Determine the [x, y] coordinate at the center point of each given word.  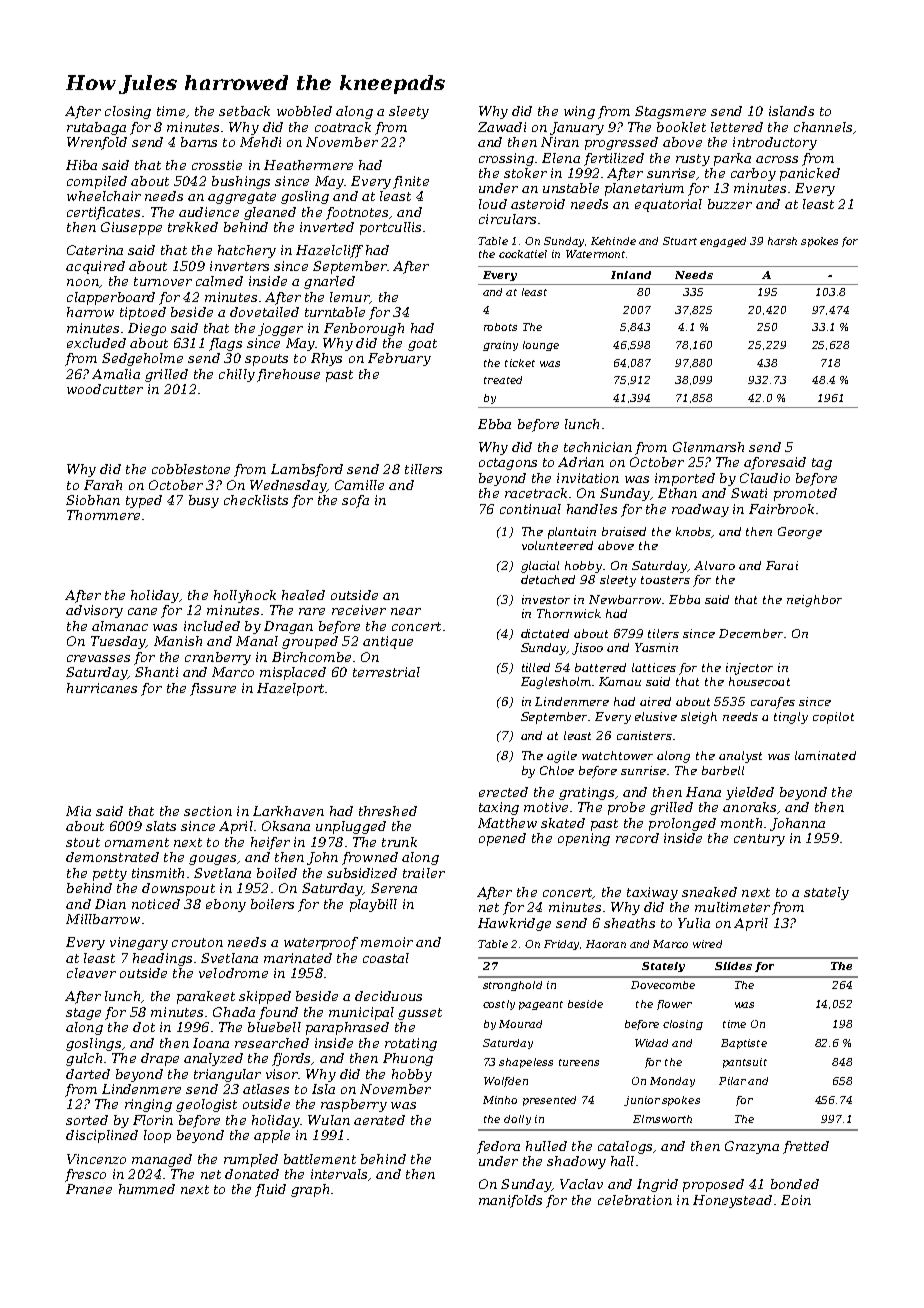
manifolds [510, 1201]
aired [655, 701]
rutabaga [96, 128]
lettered [737, 127]
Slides [733, 966]
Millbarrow [103, 919]
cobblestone [191, 469]
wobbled [304, 111]
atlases [266, 1089]
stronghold [512, 986]
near [406, 611]
